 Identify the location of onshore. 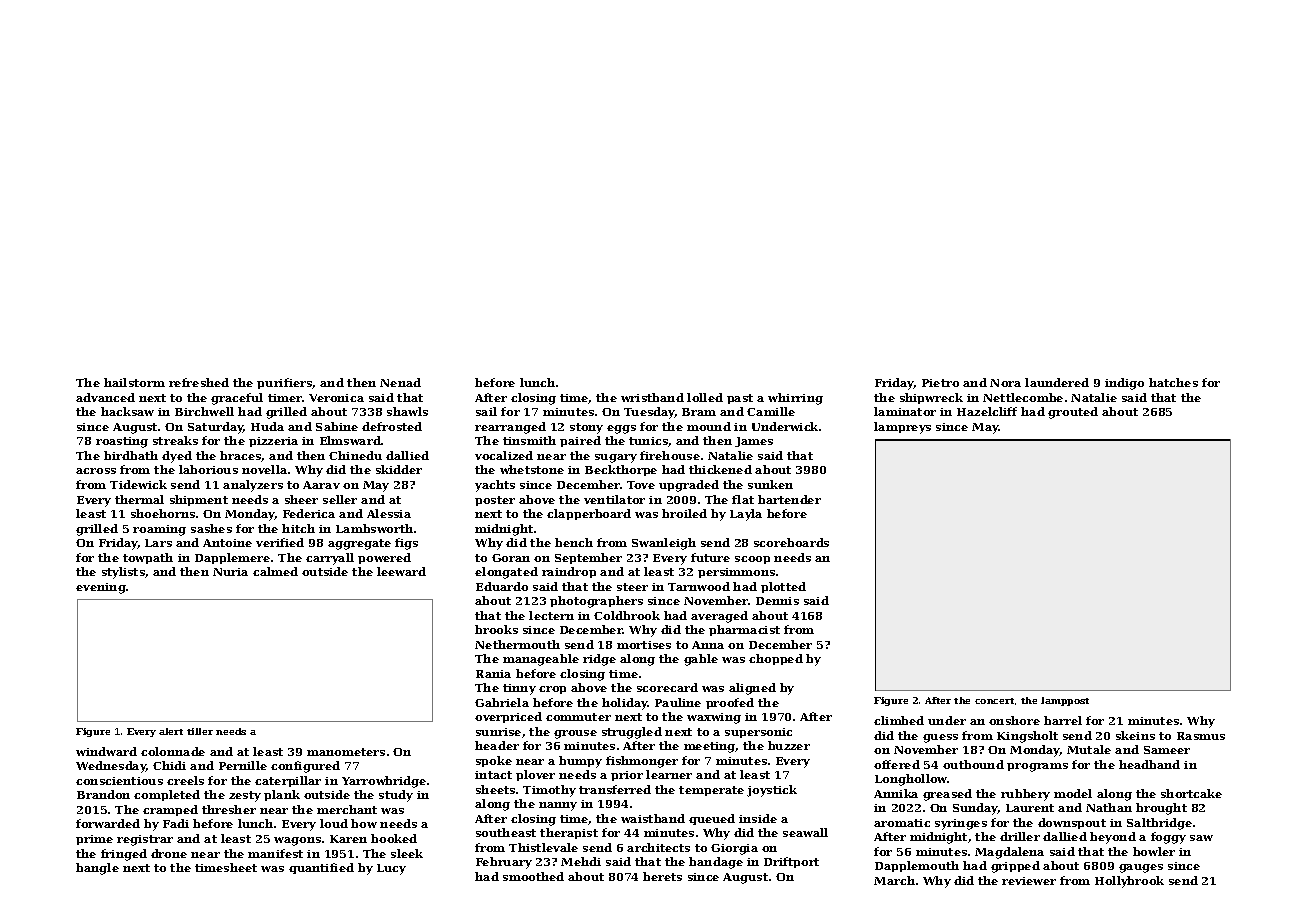
(1014, 720).
